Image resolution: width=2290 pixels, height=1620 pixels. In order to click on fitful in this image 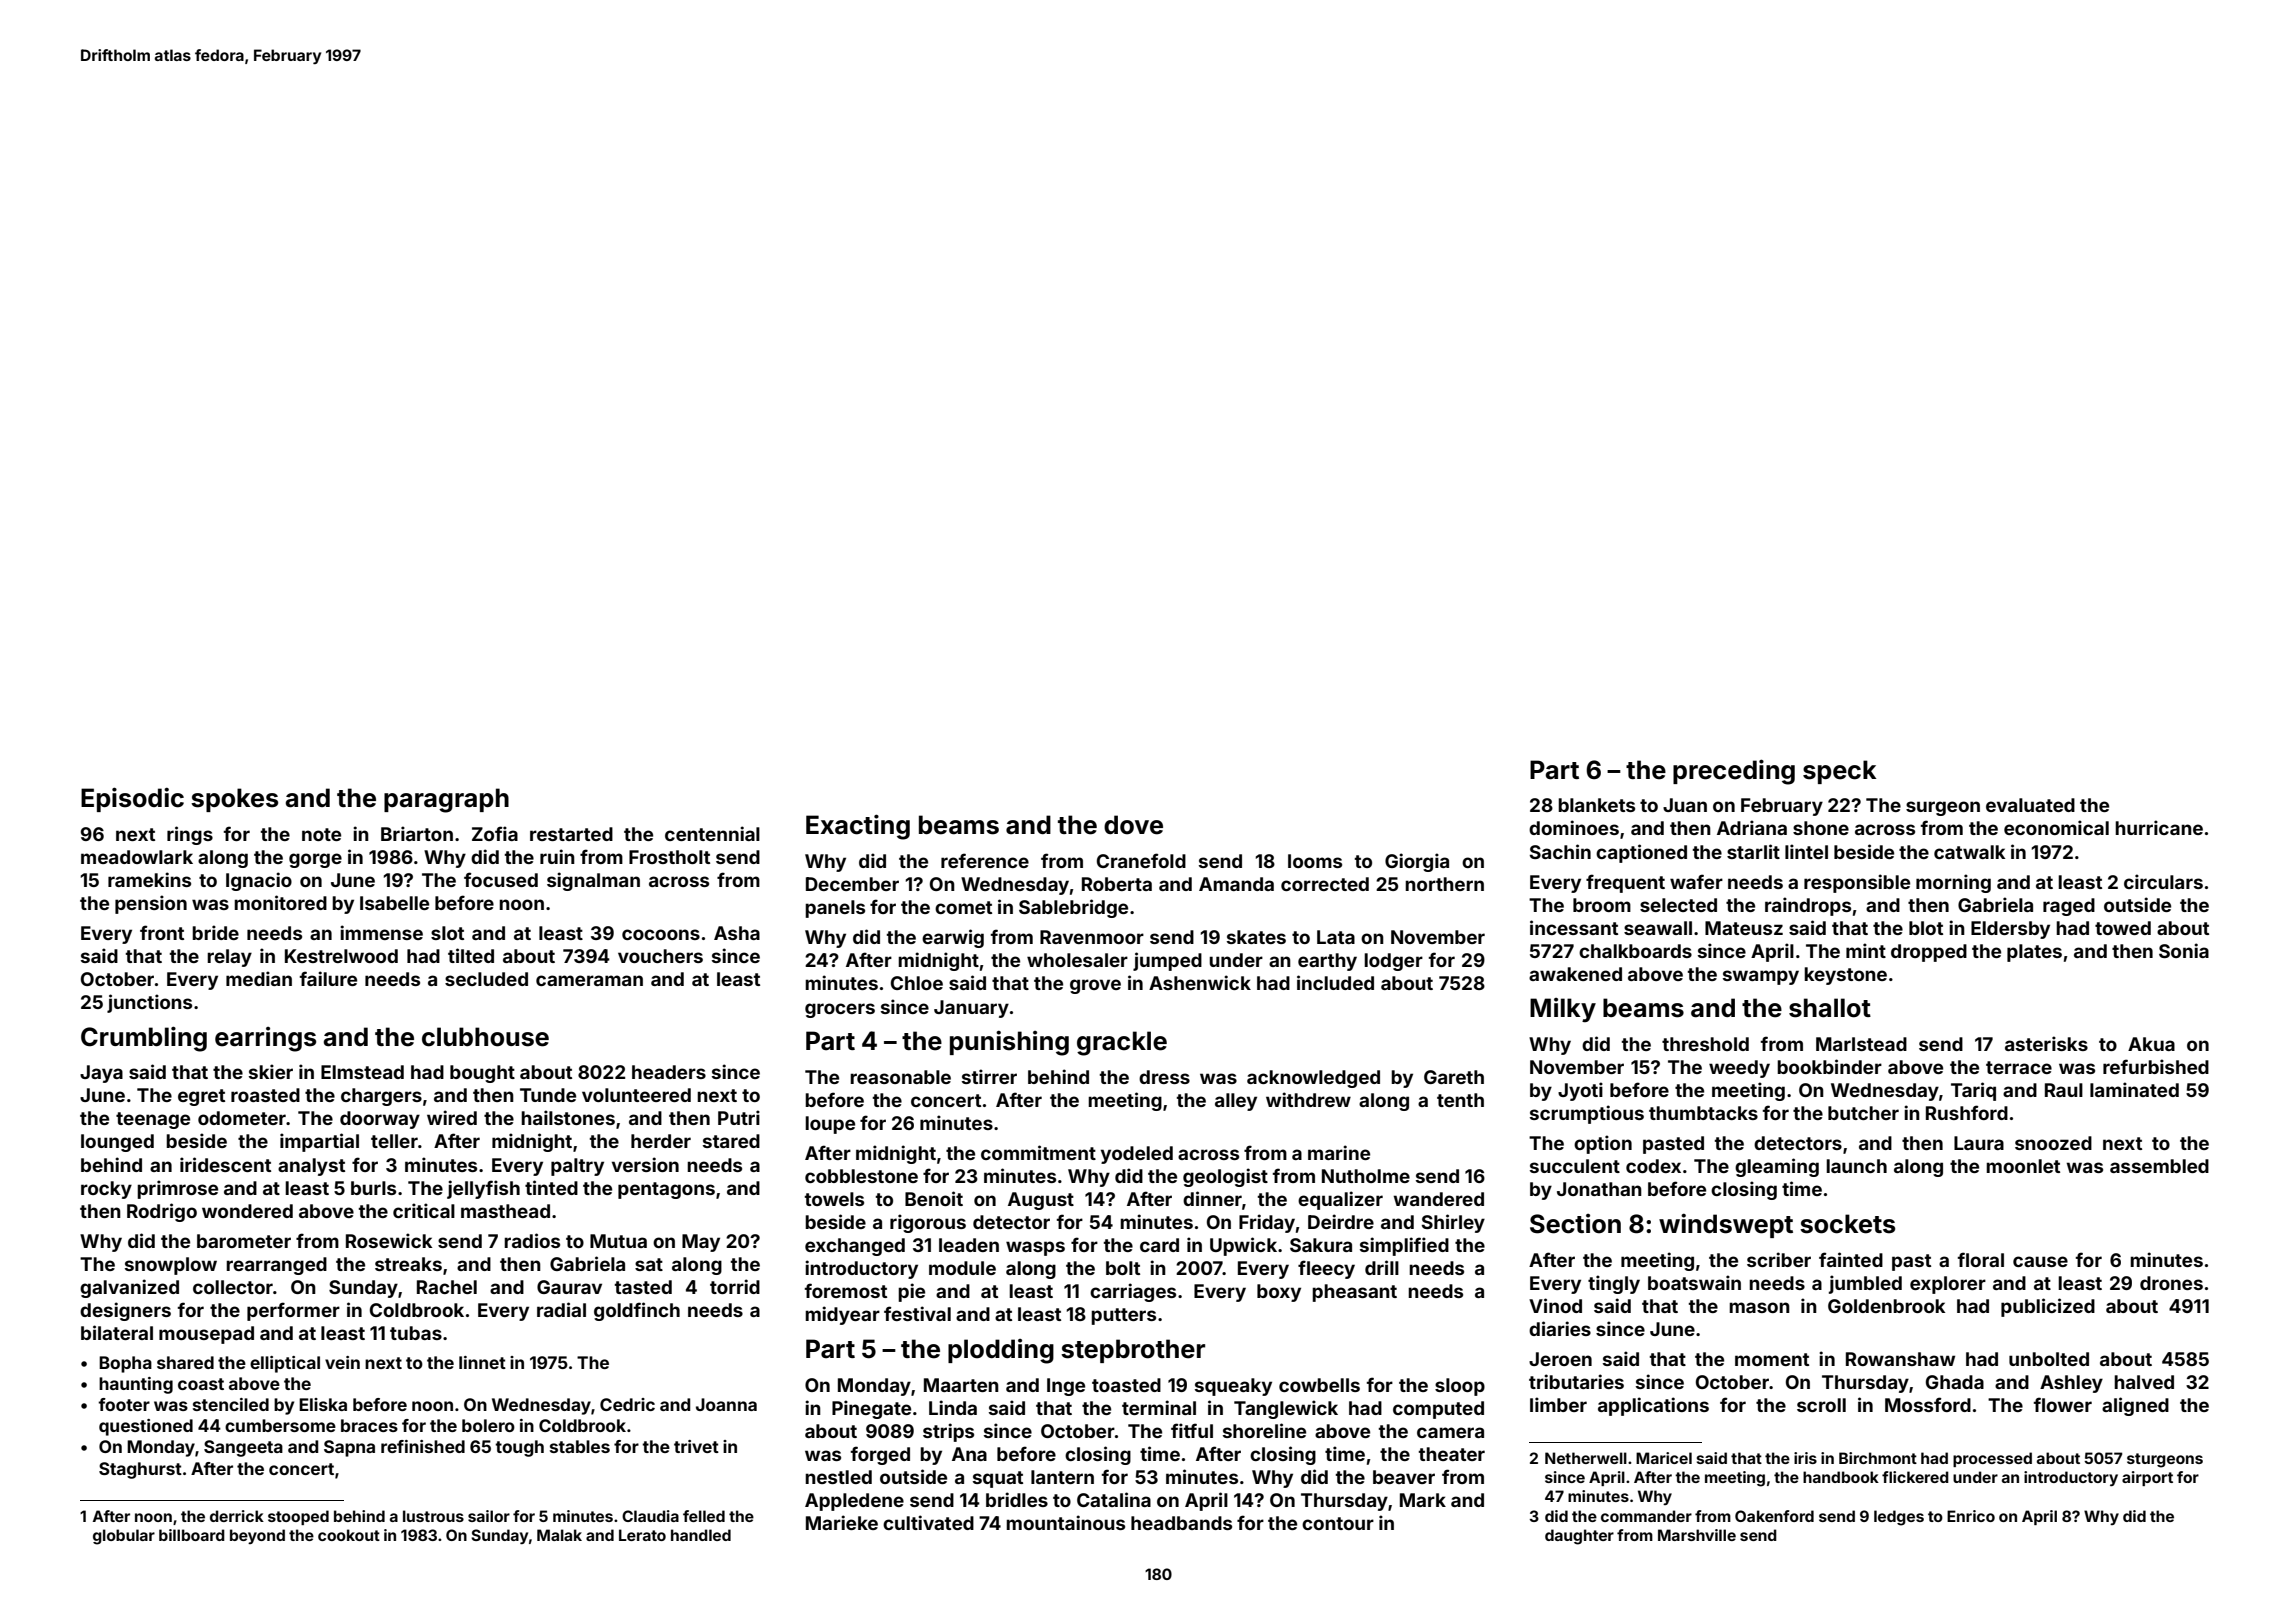, I will do `click(1192, 1430)`.
